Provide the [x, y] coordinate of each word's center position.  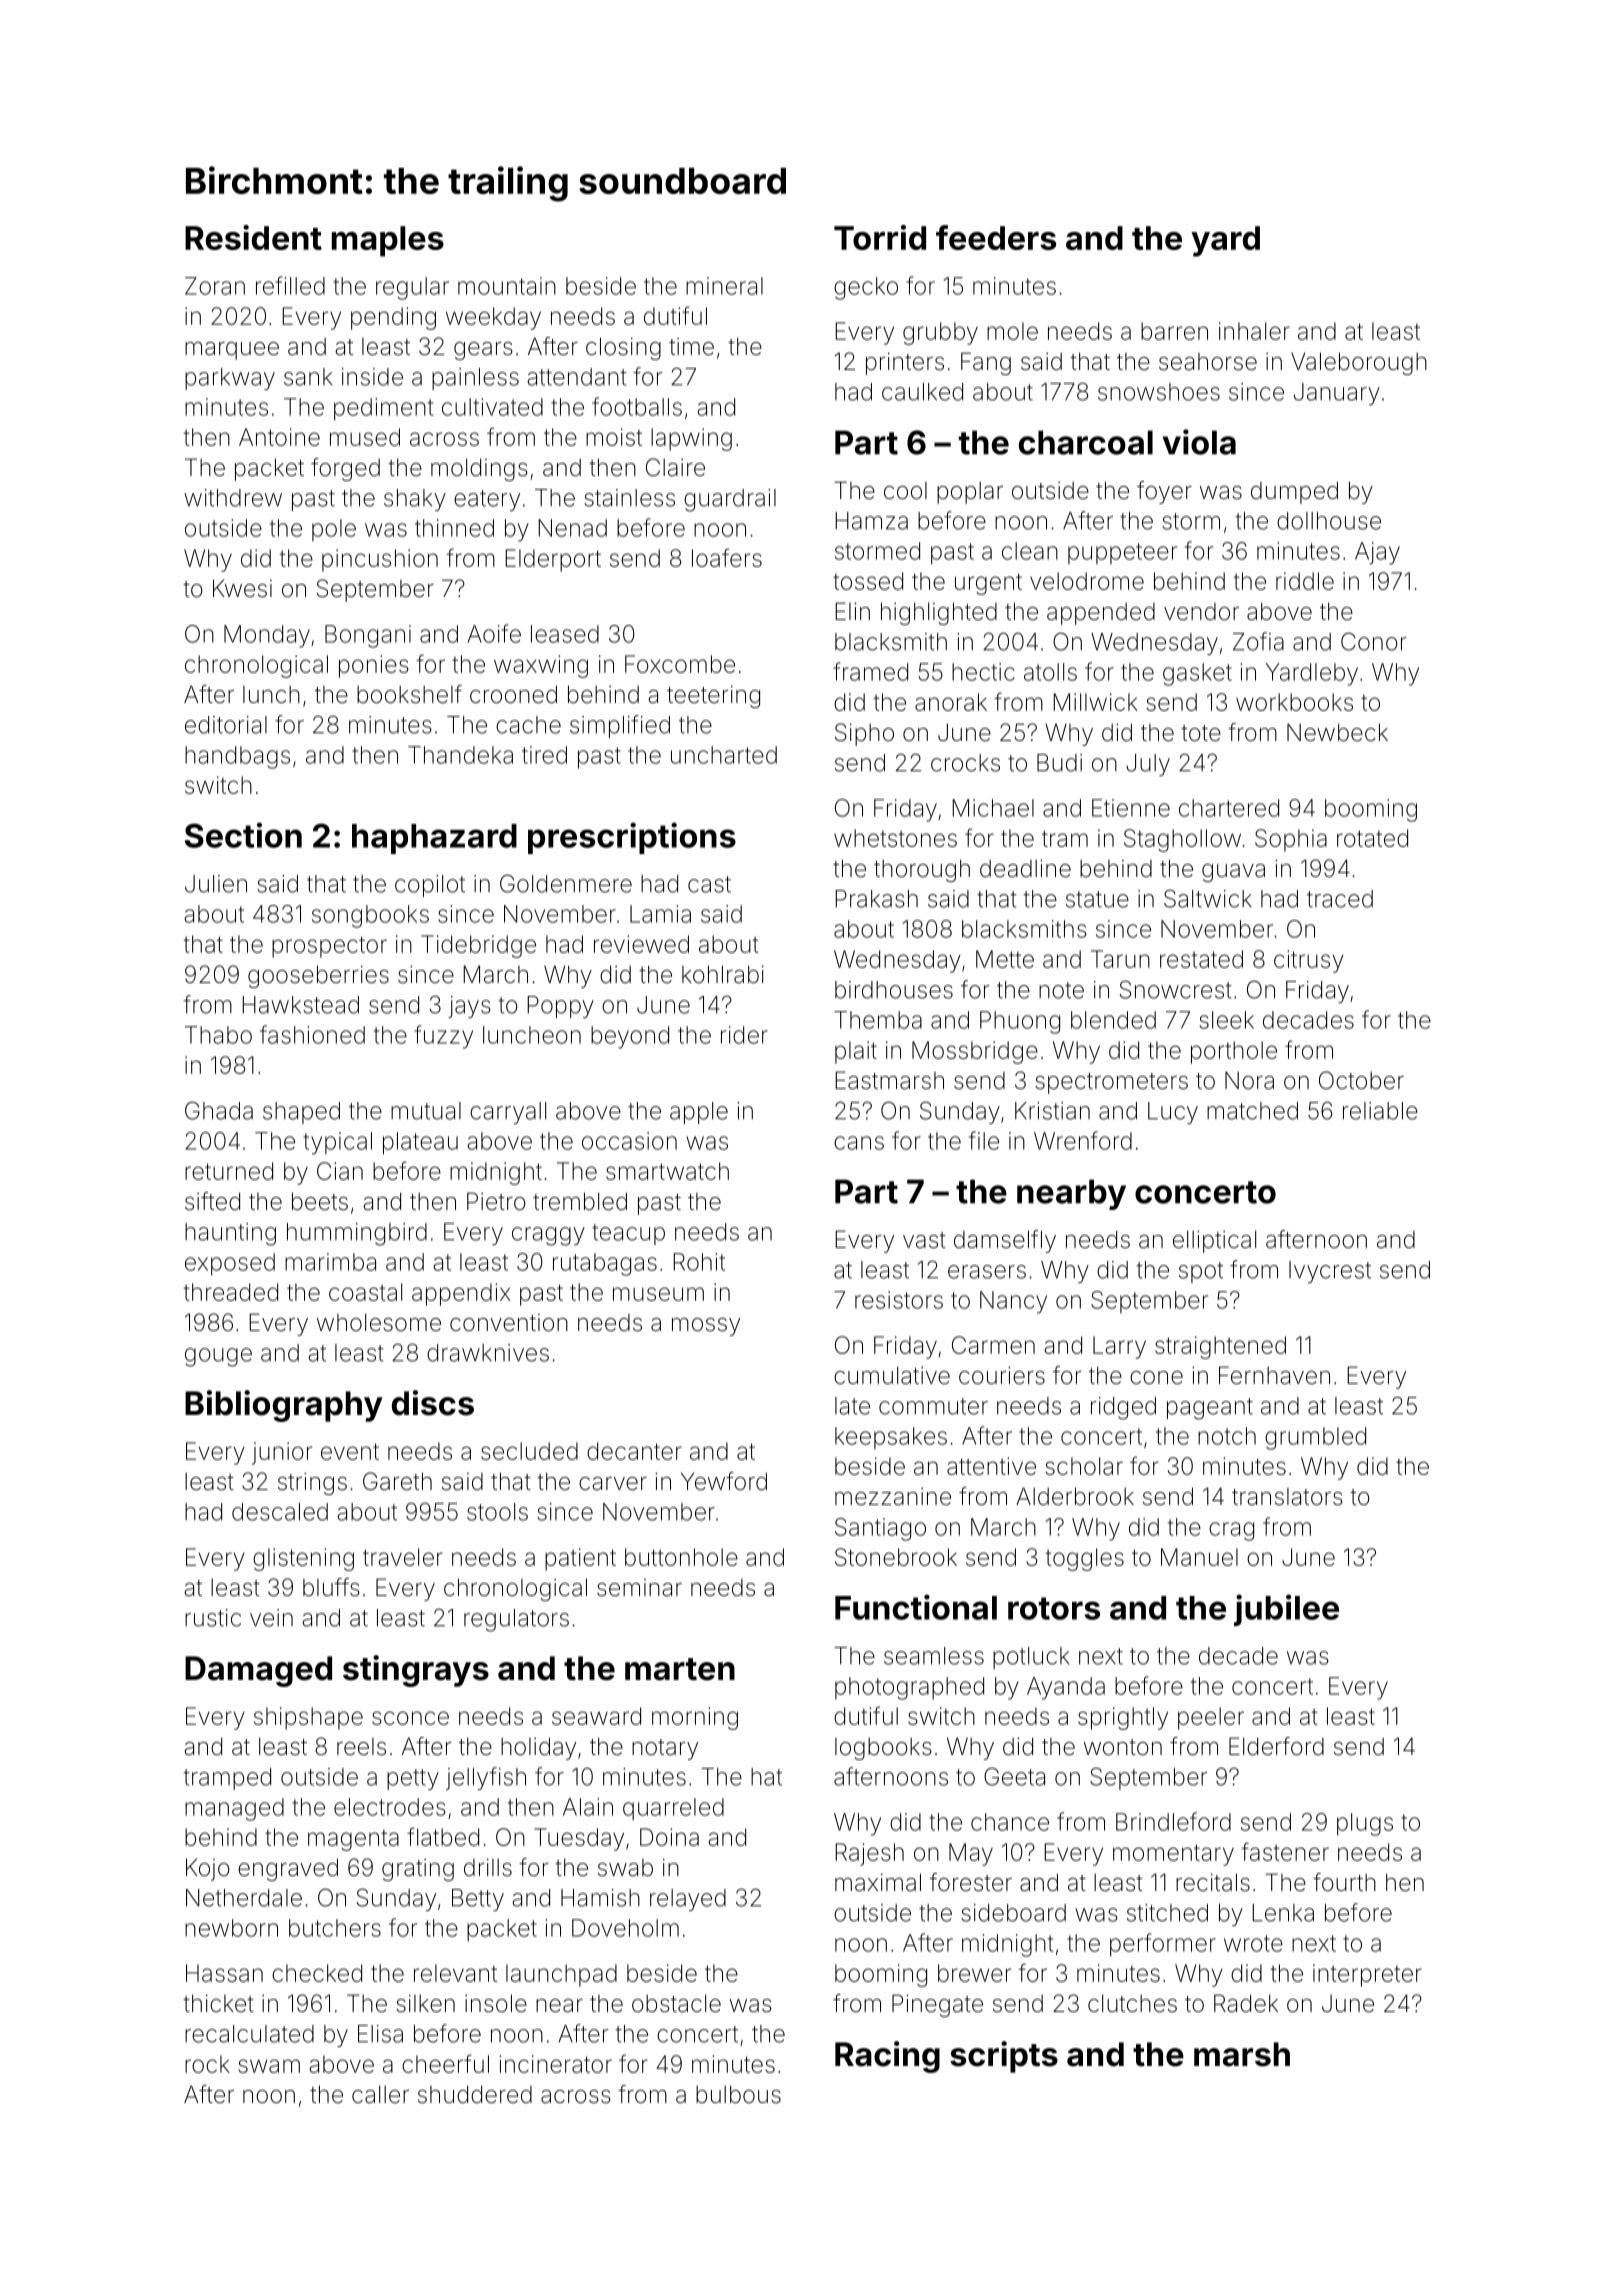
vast [924, 1240]
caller [380, 2094]
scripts [1004, 2057]
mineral [724, 286]
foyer [1164, 492]
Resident [253, 237]
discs [433, 1403]
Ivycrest [1330, 1272]
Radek [1246, 2003]
